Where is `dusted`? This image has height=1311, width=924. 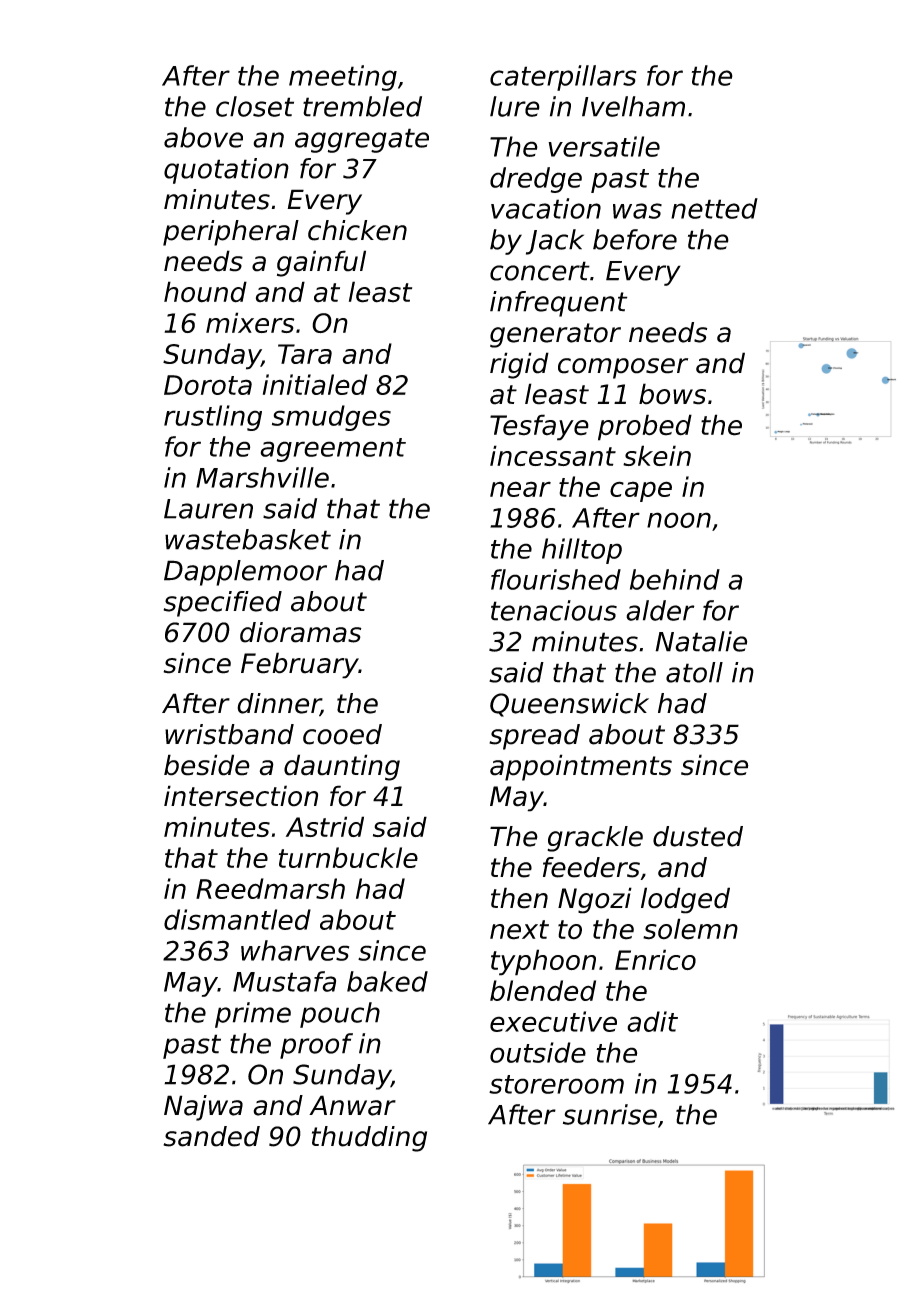
dusted is located at coordinates (698, 836).
